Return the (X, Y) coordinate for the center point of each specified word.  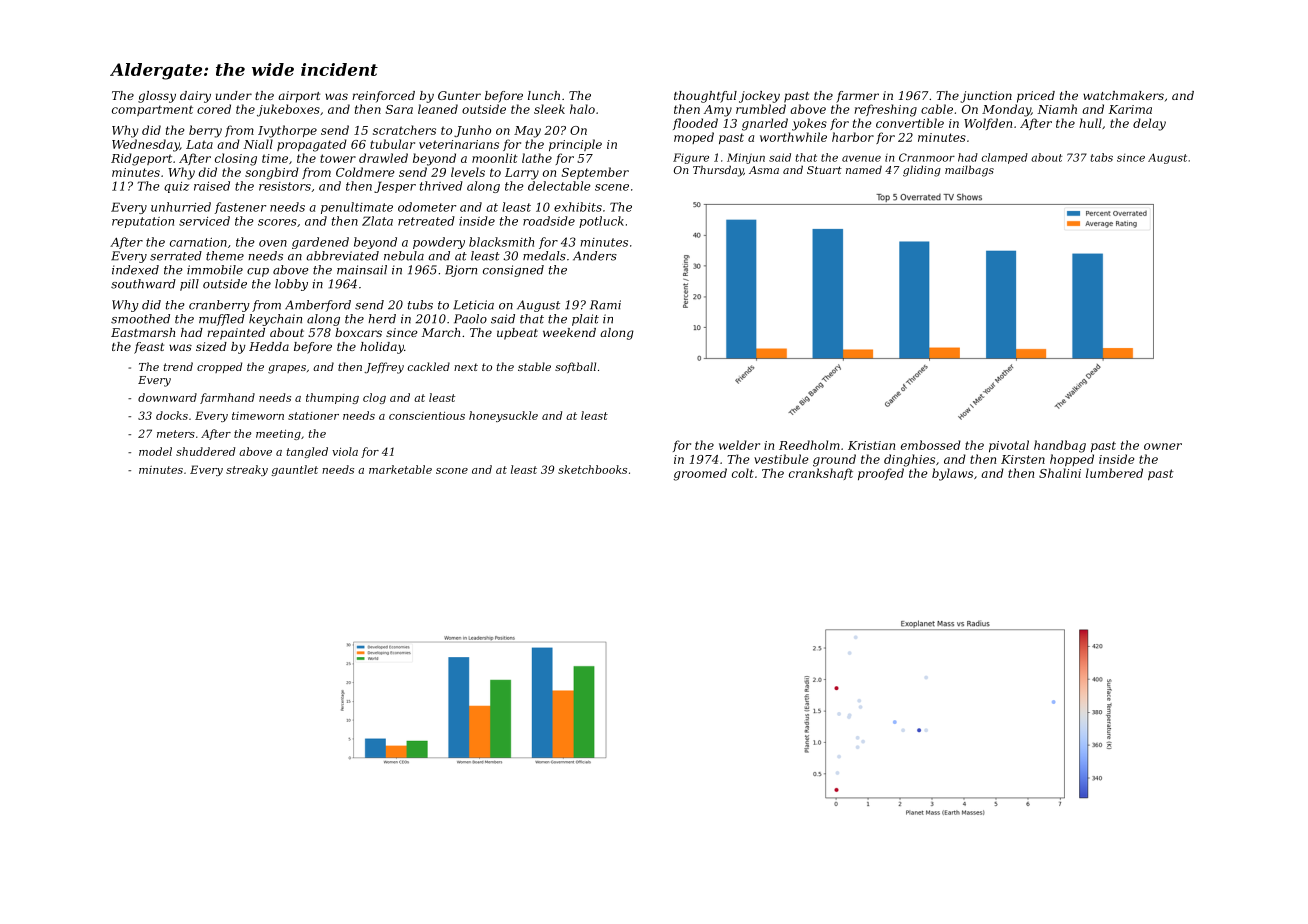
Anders (595, 256)
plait (585, 320)
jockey (759, 97)
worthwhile (793, 137)
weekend (569, 332)
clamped (1004, 158)
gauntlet (295, 470)
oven (273, 243)
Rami (605, 305)
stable (534, 366)
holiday (382, 348)
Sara (399, 109)
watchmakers (1123, 95)
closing (236, 159)
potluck (601, 222)
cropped (219, 367)
